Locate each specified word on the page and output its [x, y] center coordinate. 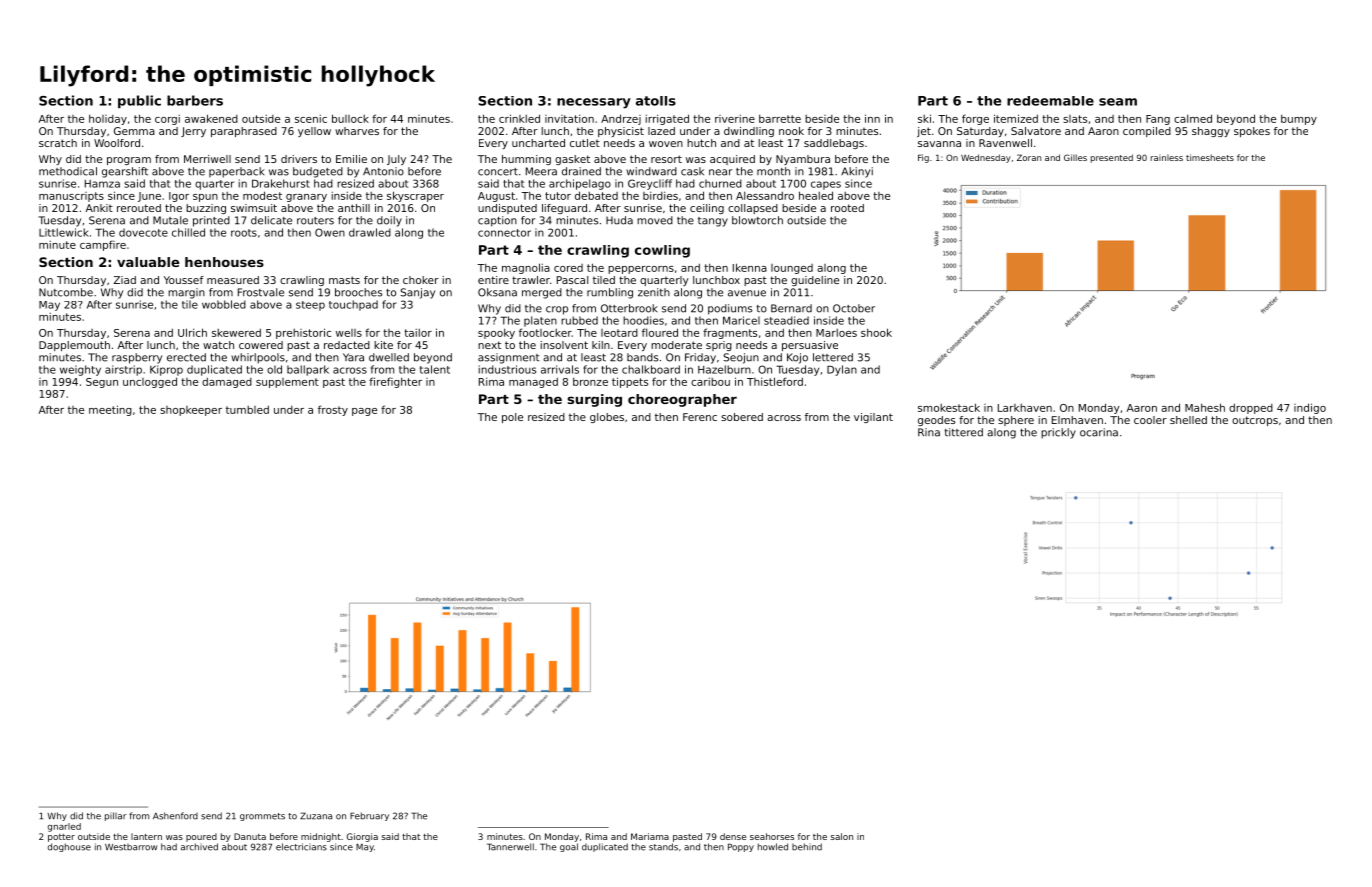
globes [607, 418]
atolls [656, 101]
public [139, 101]
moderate [676, 345]
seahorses [772, 836]
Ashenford [175, 816]
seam [1118, 102]
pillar [116, 816]
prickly [1058, 433]
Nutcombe [66, 292]
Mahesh [1205, 407]
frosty [333, 410]
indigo [1310, 408]
